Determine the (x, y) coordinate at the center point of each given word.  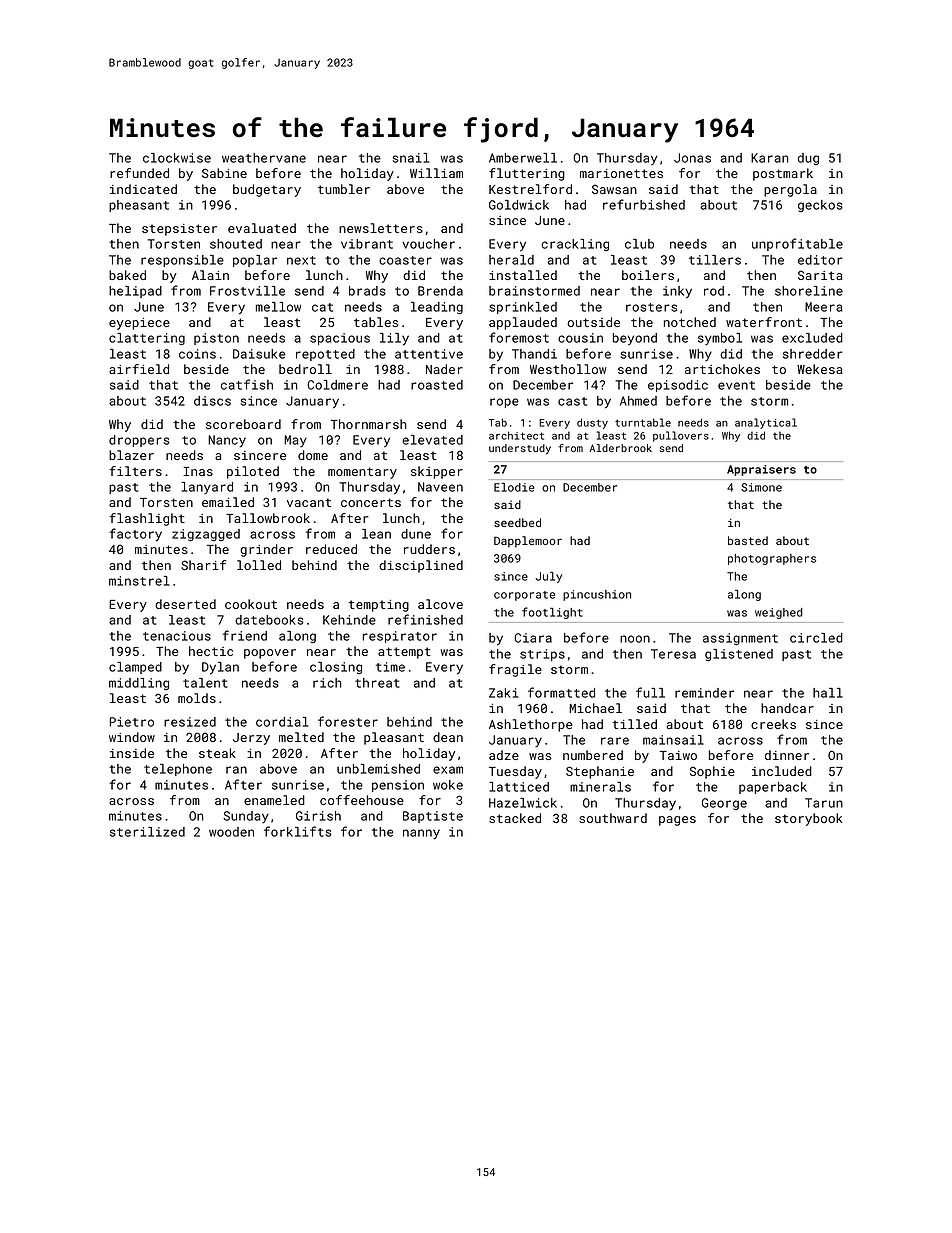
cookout (251, 604)
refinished (425, 619)
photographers (772, 559)
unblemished (378, 769)
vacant (309, 502)
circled (816, 638)
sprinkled (523, 308)
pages (677, 821)
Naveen (440, 487)
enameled (274, 800)
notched (690, 322)
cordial (282, 722)
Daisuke (259, 354)
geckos (820, 206)
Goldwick (519, 205)
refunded (139, 173)
